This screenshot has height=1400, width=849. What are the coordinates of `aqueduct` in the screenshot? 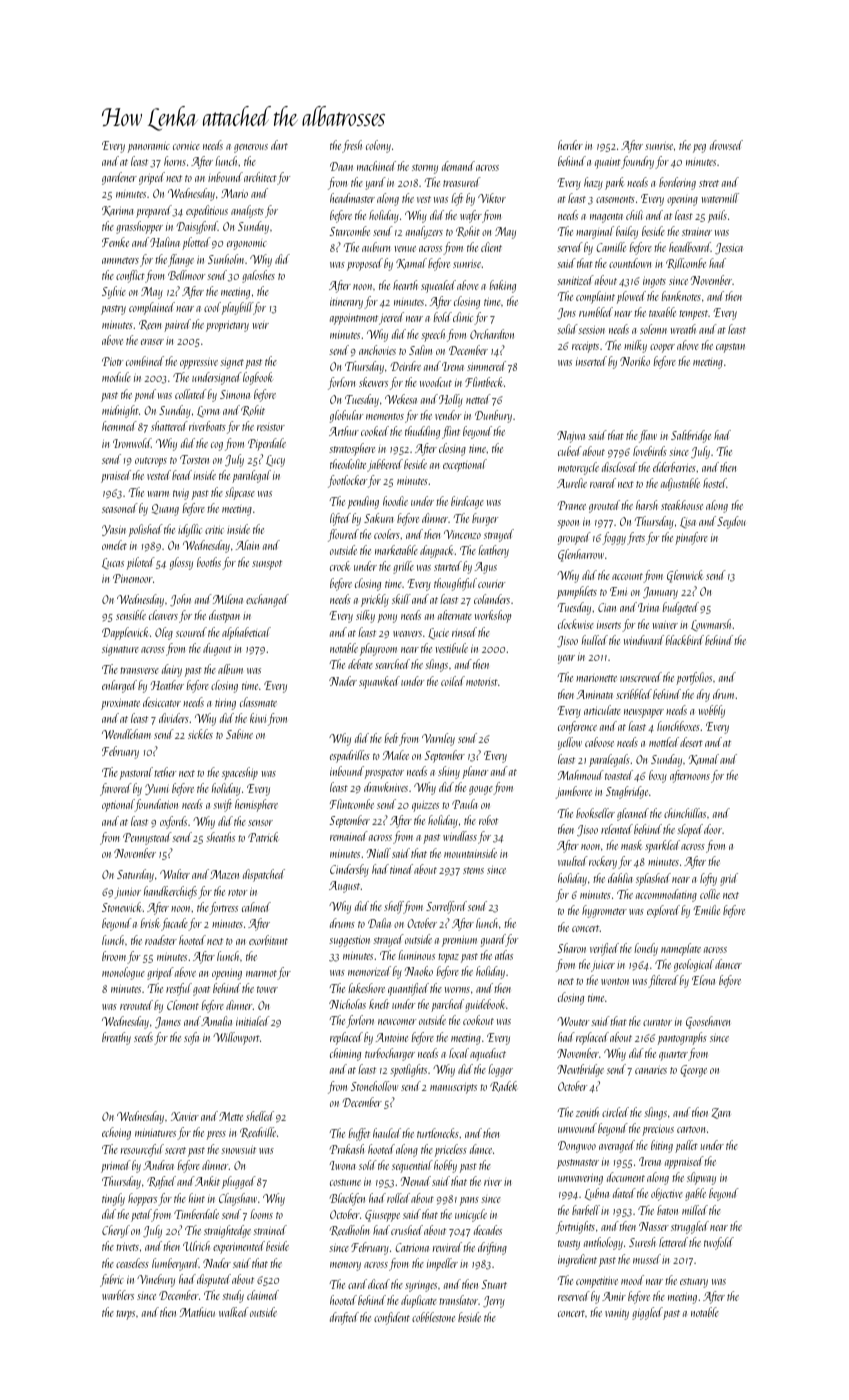 It's located at (488, 1054).
